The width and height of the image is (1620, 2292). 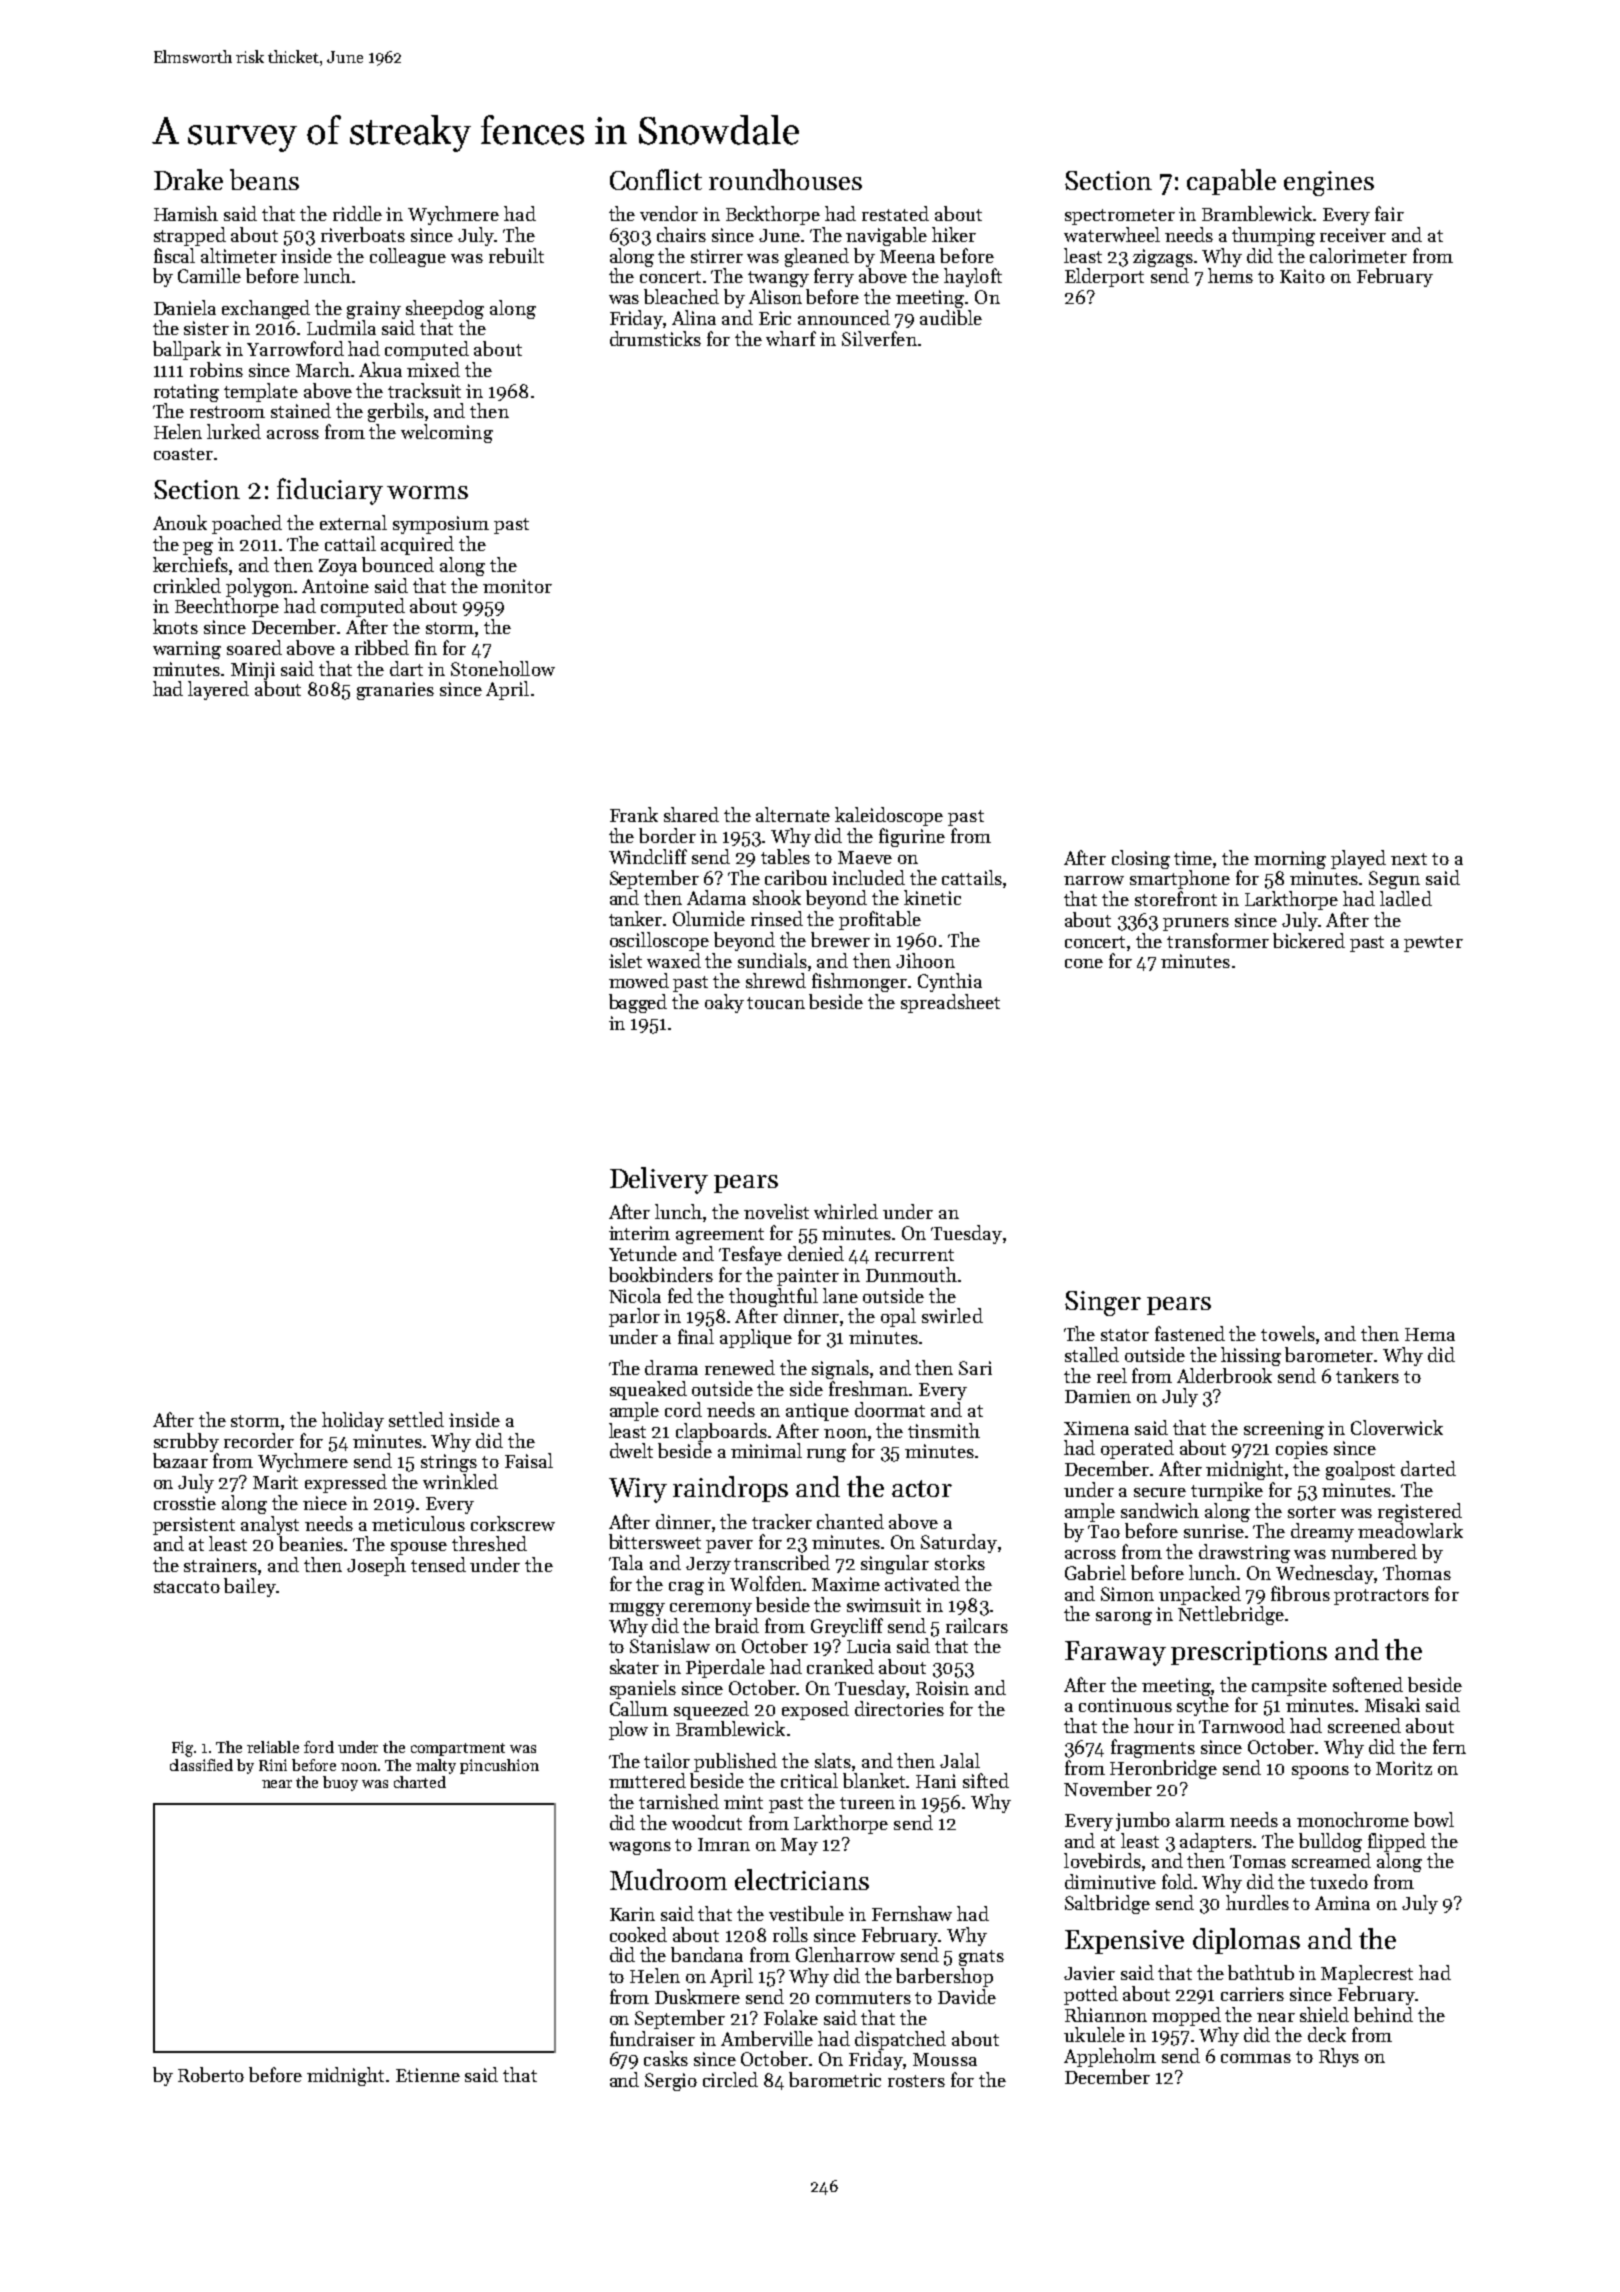 I want to click on Kaito, so click(x=1302, y=276).
